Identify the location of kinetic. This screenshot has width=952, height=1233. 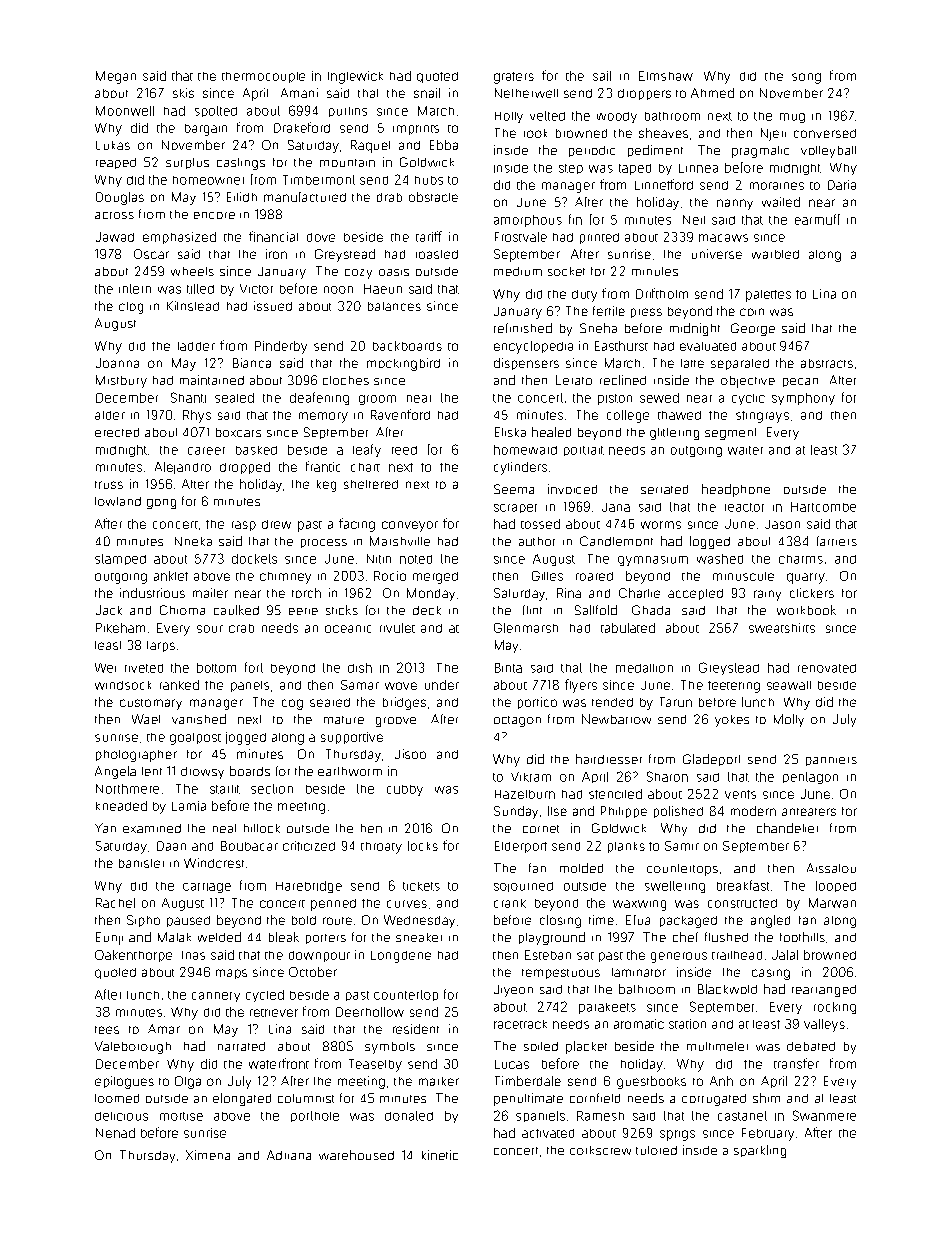
(440, 1155).
